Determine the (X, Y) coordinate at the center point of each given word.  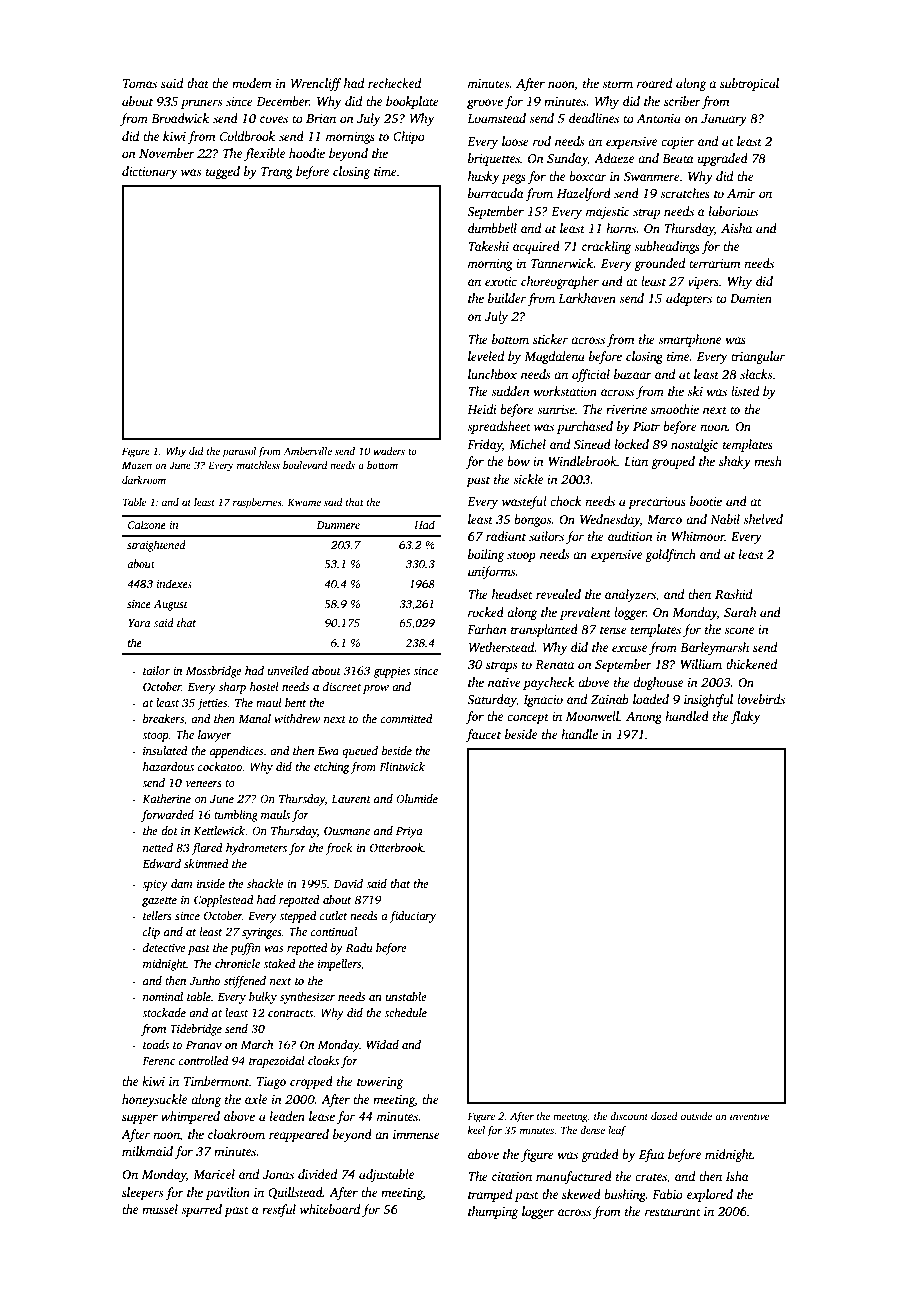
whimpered (190, 1117)
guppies (391, 672)
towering (380, 1083)
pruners (201, 104)
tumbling (236, 816)
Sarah (740, 612)
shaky (735, 462)
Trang (276, 173)
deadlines (594, 118)
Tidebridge (196, 1030)
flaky (745, 717)
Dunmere (338, 525)
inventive (749, 1116)
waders (389, 451)
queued (360, 752)
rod (542, 141)
